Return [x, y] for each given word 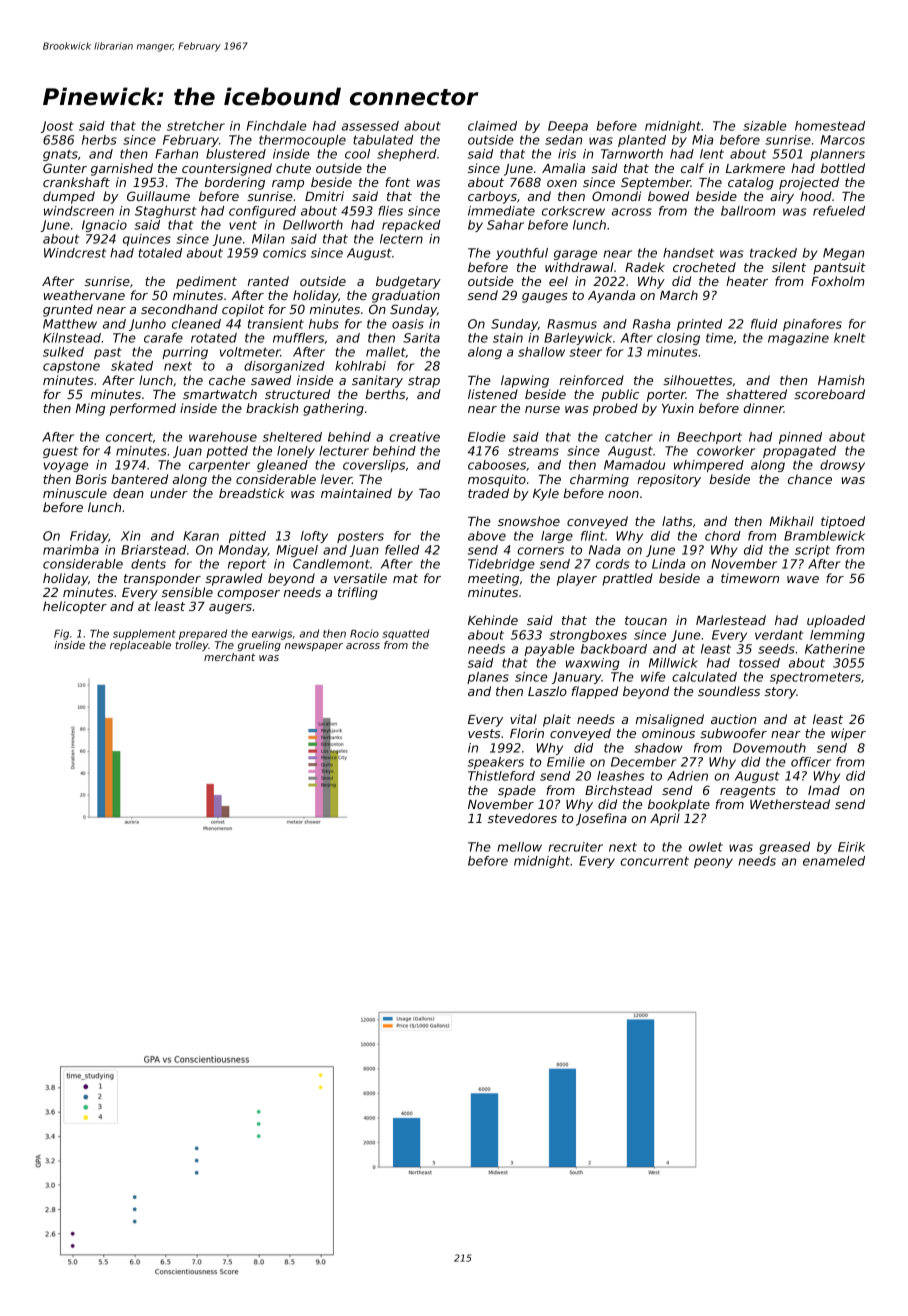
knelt [849, 338]
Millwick [673, 663]
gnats [60, 155]
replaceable [140, 646]
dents [148, 564]
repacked [411, 226]
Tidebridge [501, 565]
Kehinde [493, 620]
